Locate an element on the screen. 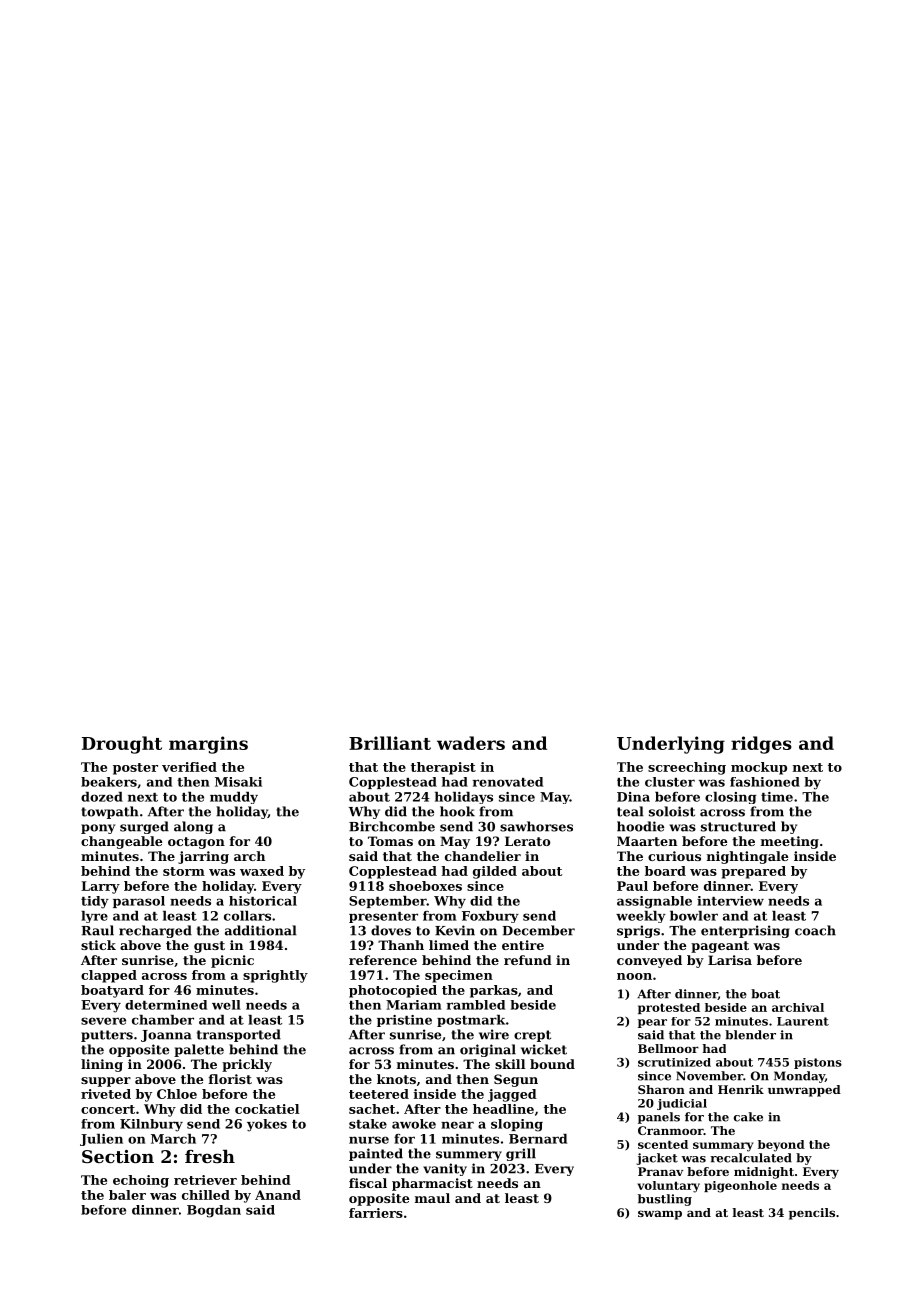 The image size is (924, 1308). Bogdan is located at coordinates (214, 1211).
